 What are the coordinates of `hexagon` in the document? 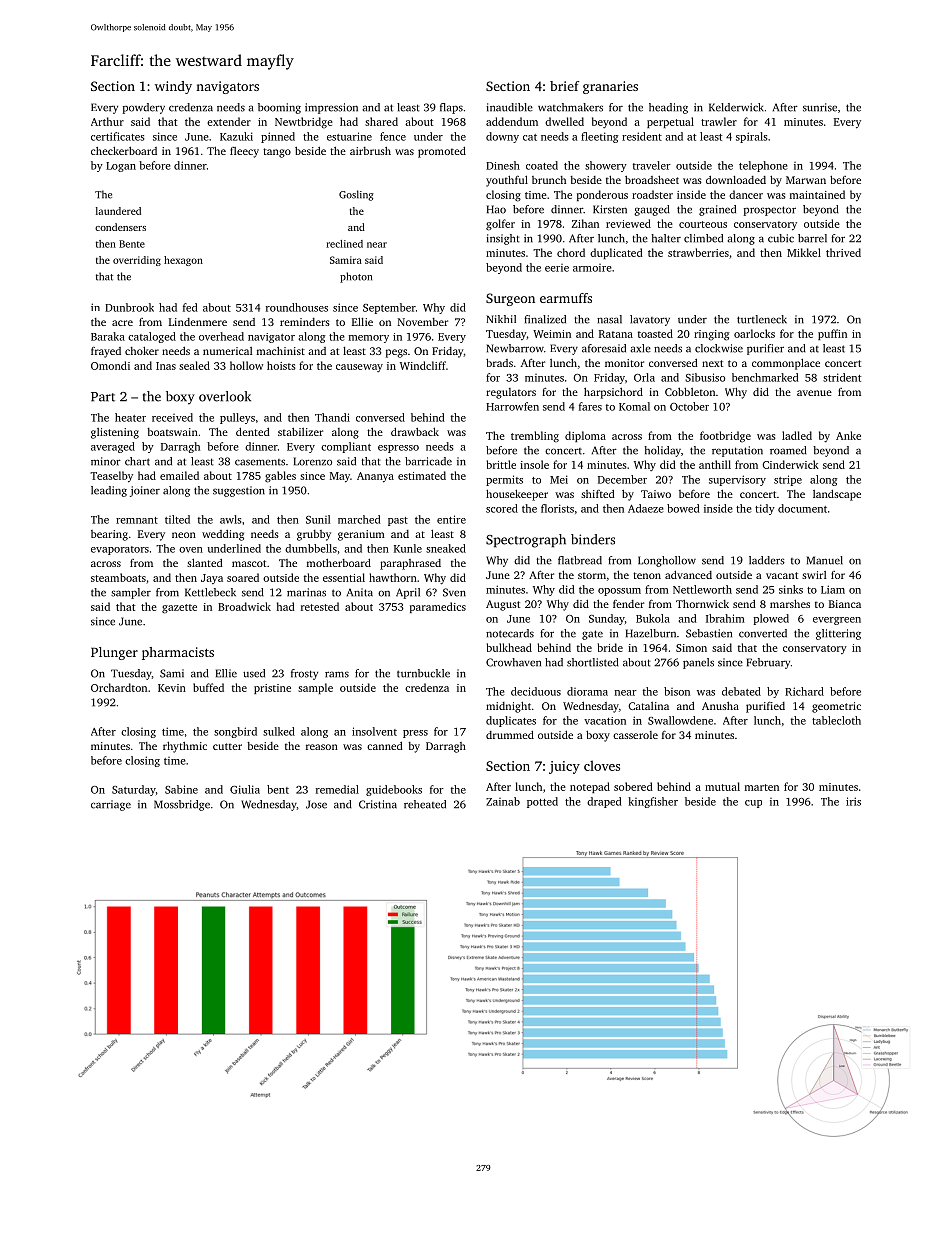 It's located at (183, 261).
